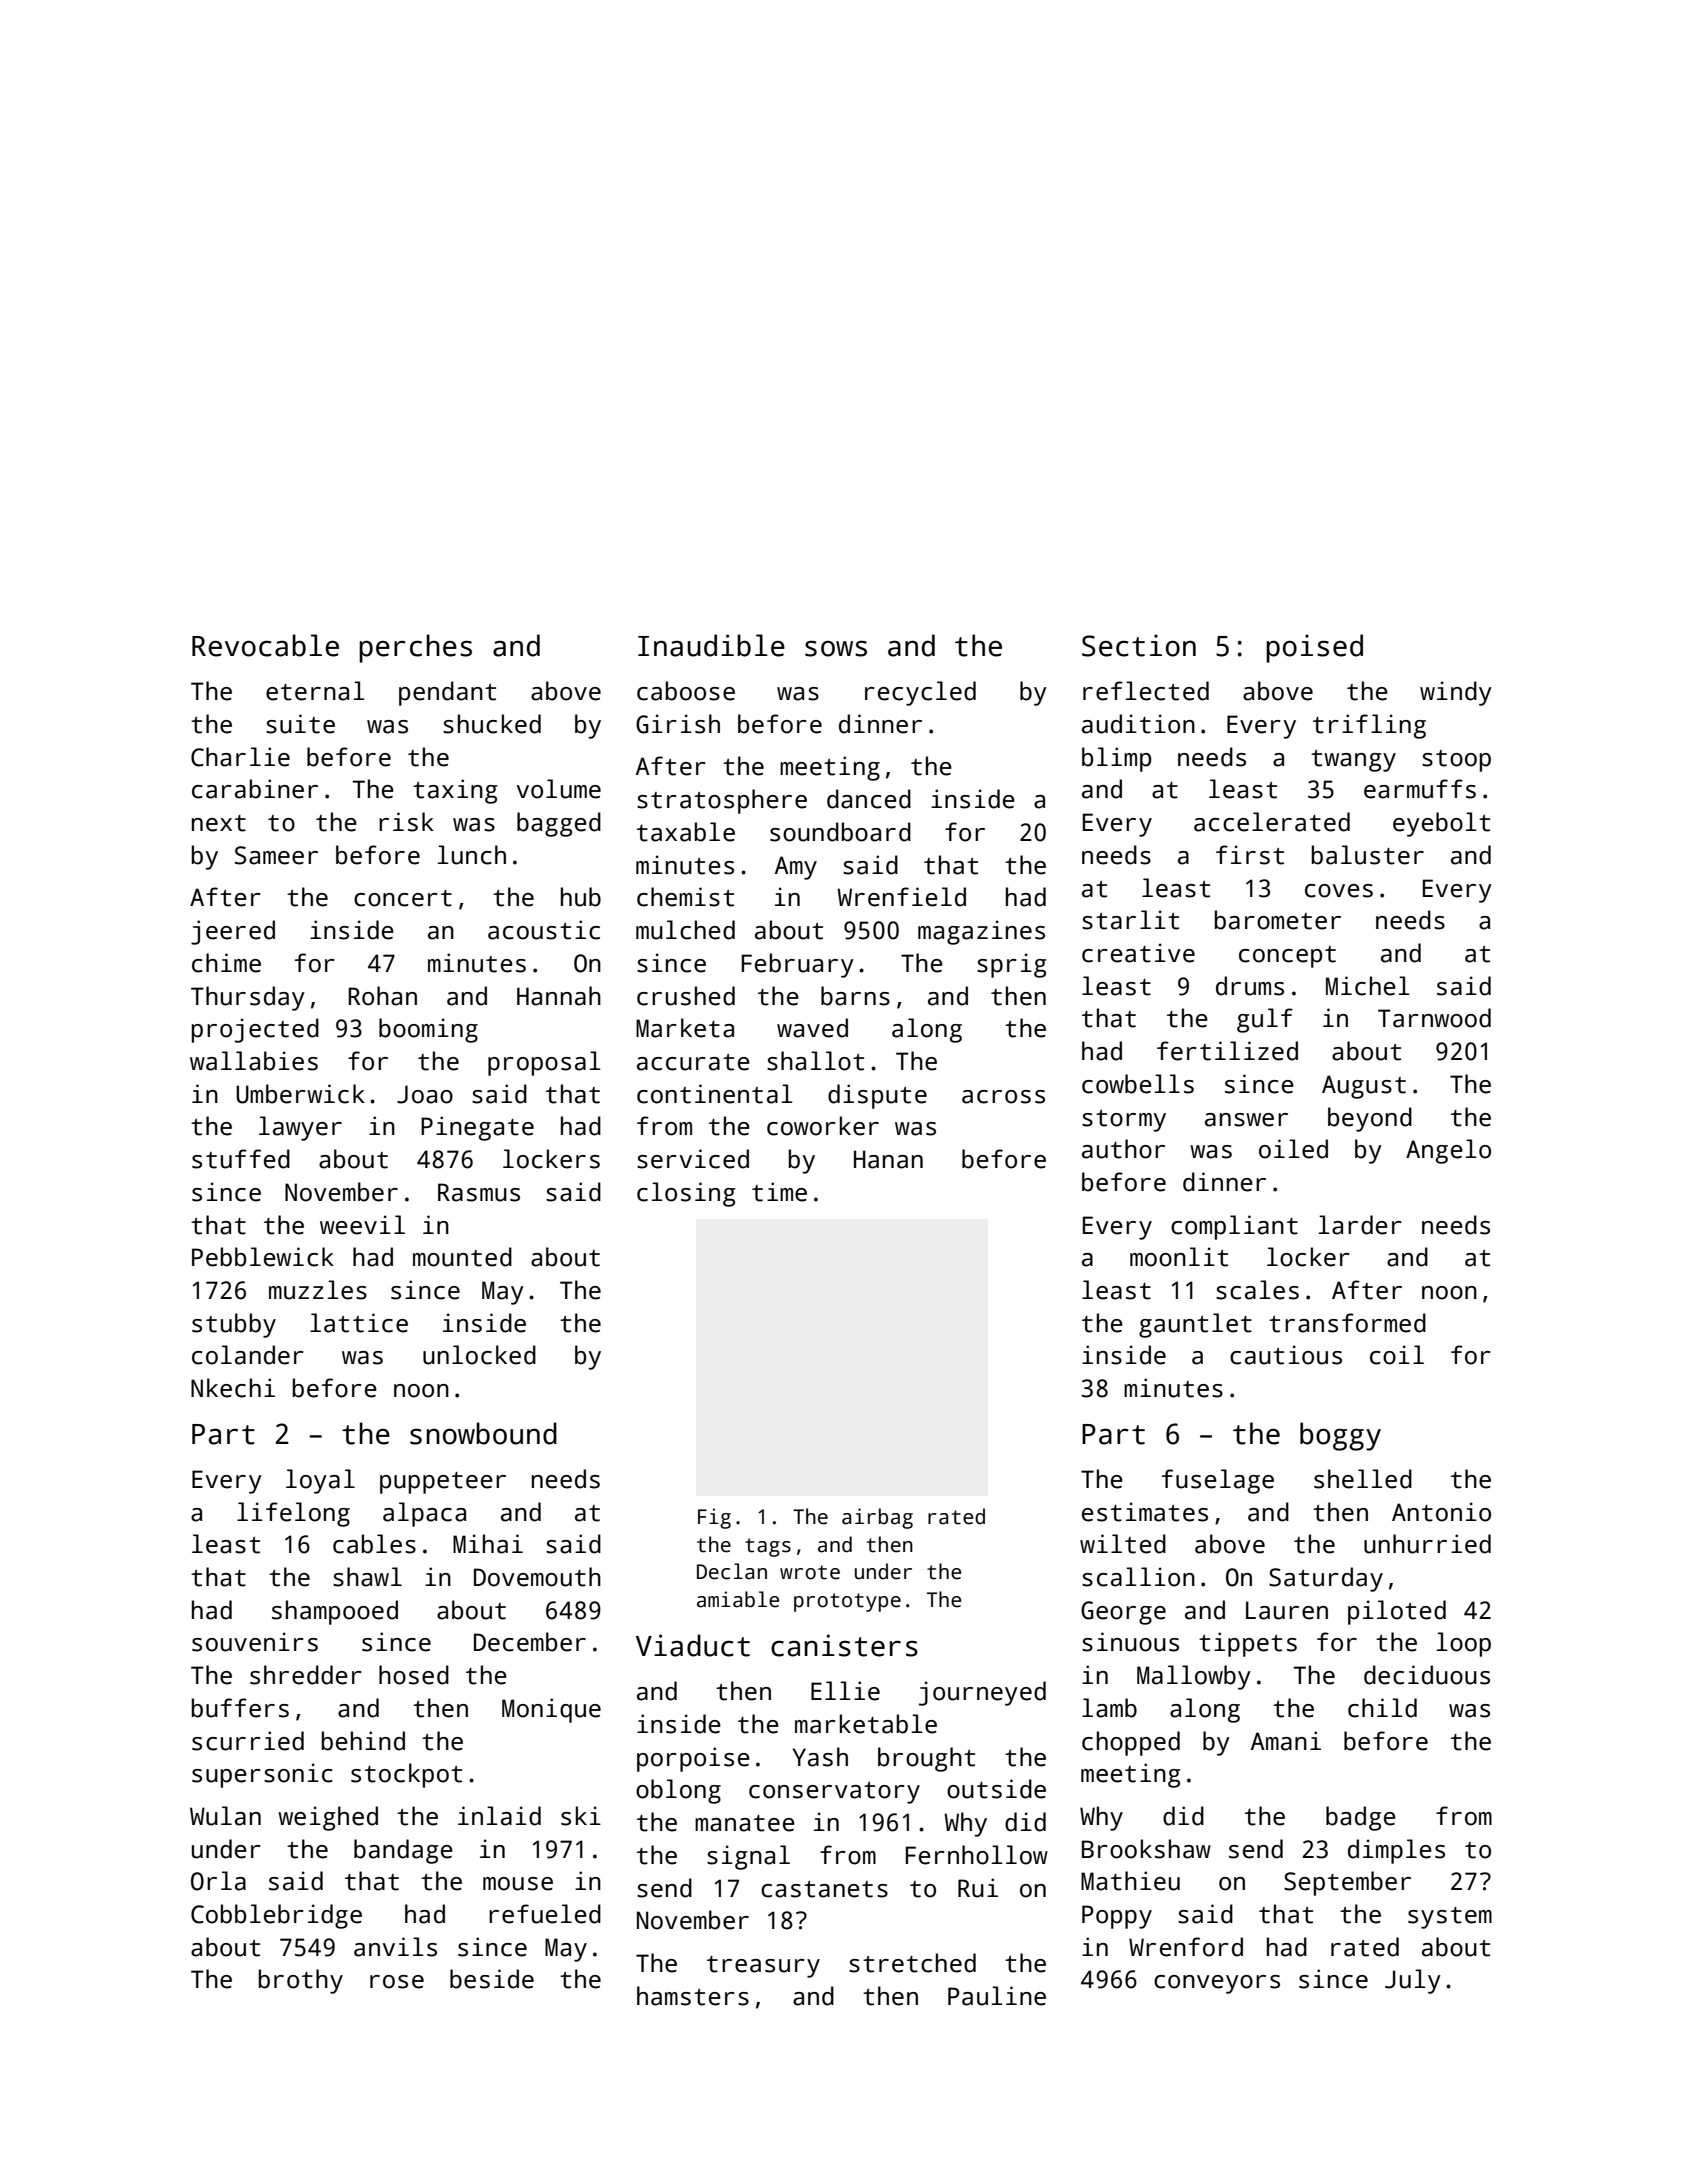 This document has height=2178, width=1683. Describe the element at coordinates (920, 693) in the document. I see `recycled` at that location.
